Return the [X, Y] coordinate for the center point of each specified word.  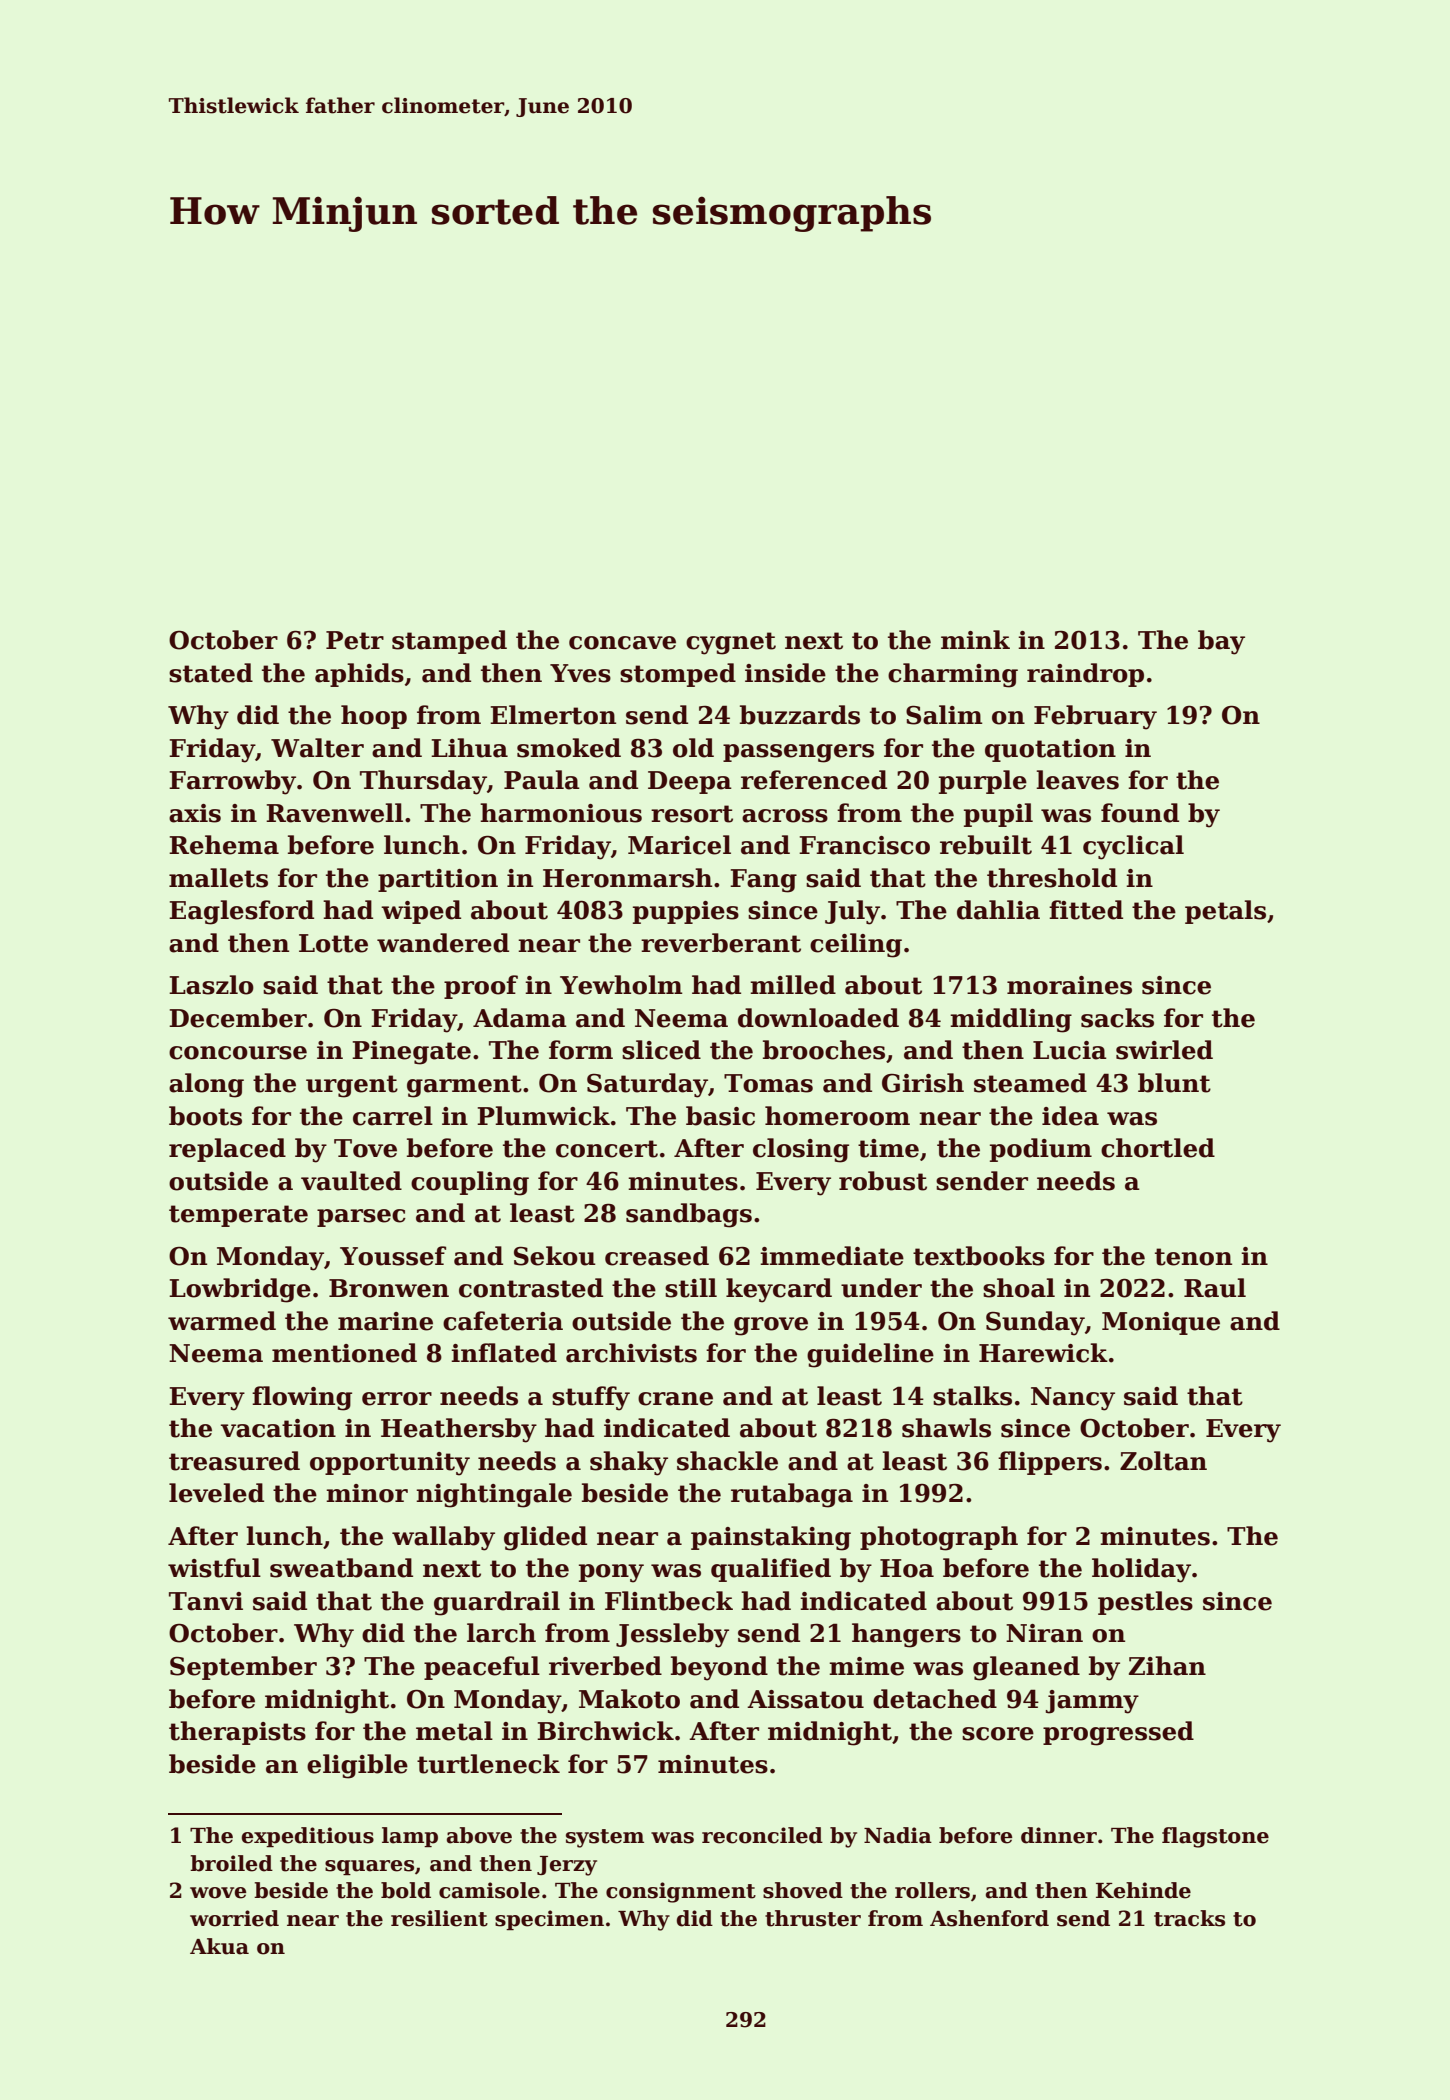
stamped [449, 642]
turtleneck [488, 1764]
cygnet [731, 643]
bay [1221, 642]
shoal [1019, 1288]
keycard [779, 1290]
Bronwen [389, 1288]
